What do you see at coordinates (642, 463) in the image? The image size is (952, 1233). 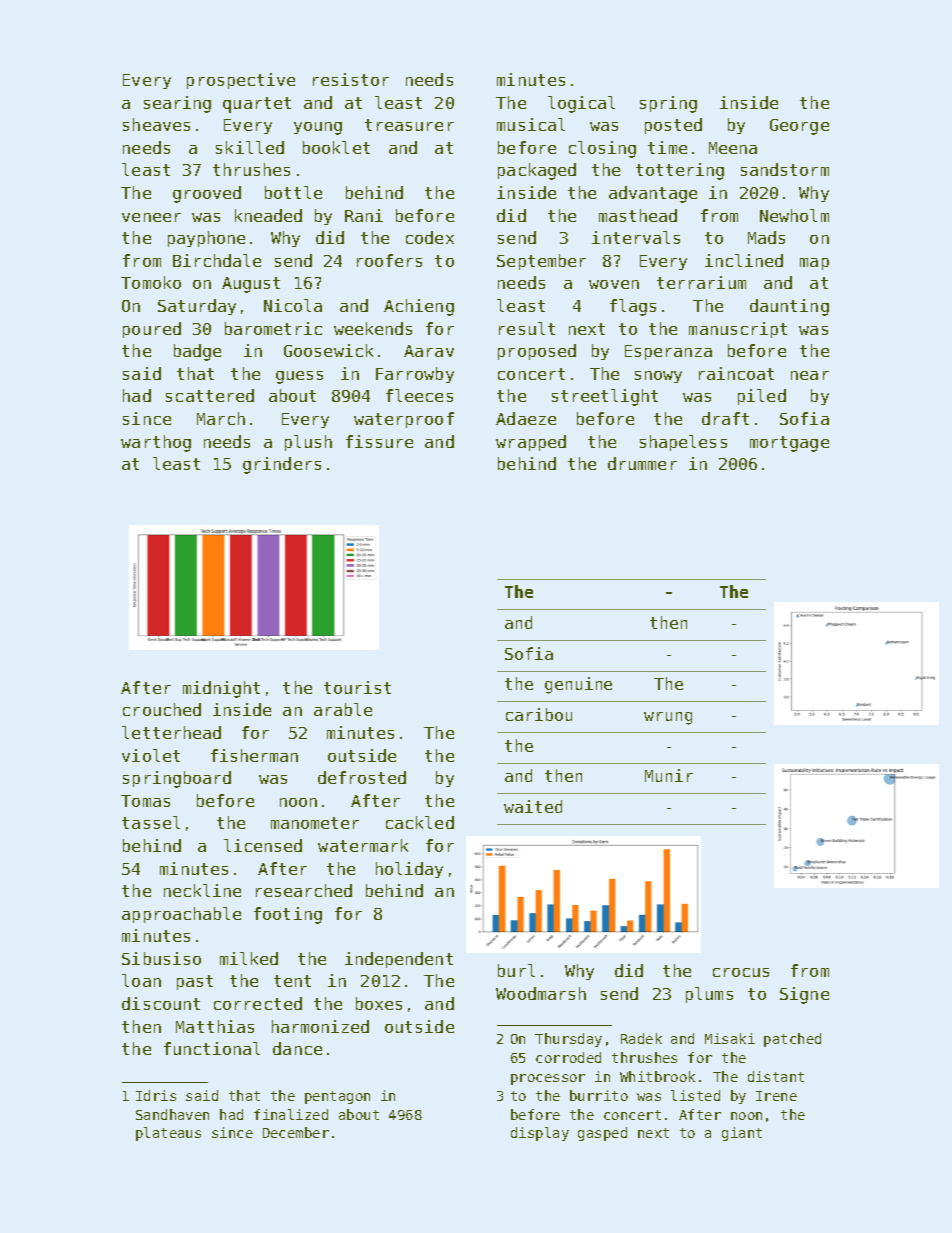 I see `drummer` at bounding box center [642, 463].
